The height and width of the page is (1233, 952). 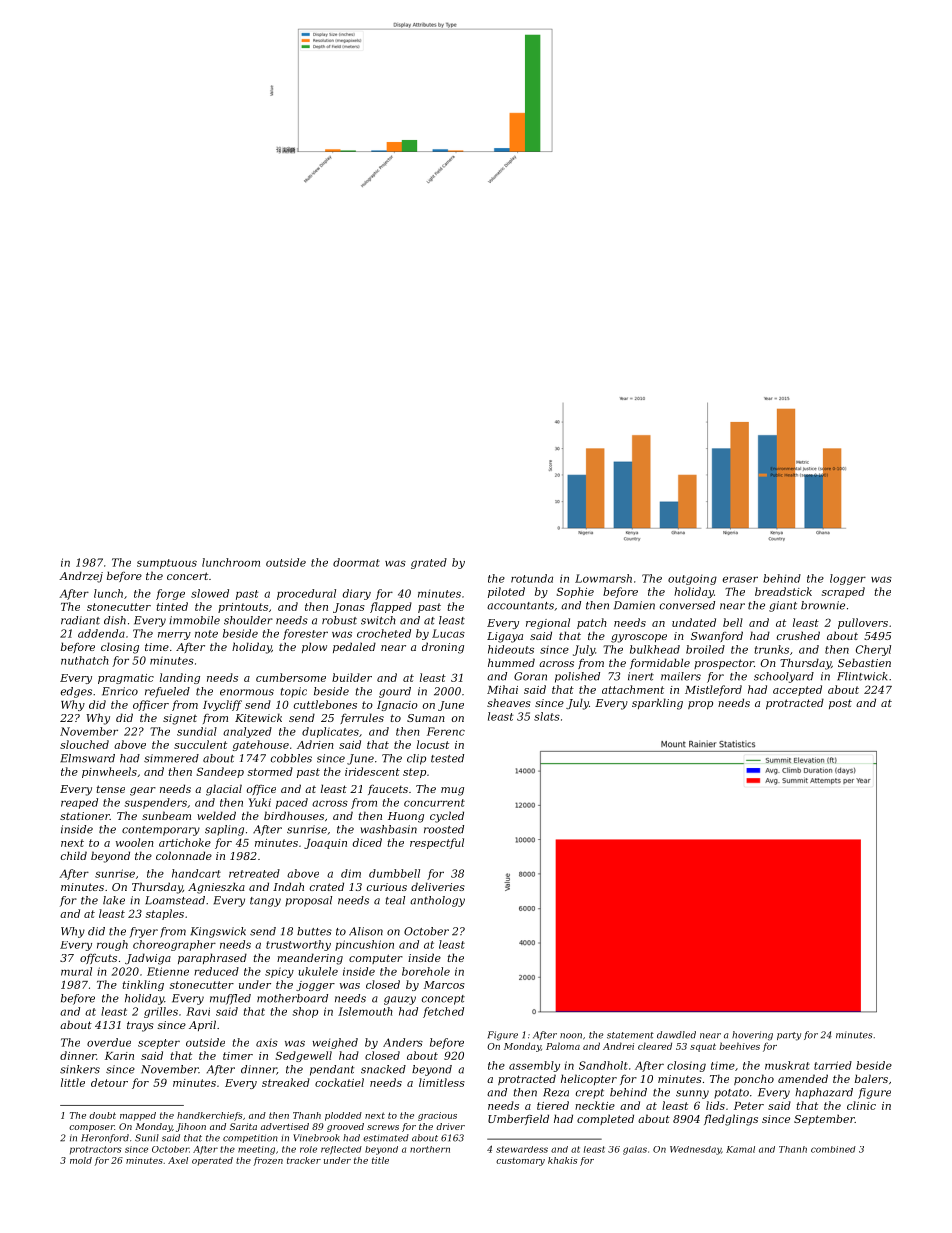 What do you see at coordinates (341, 1150) in the page?
I see `reflected` at bounding box center [341, 1150].
